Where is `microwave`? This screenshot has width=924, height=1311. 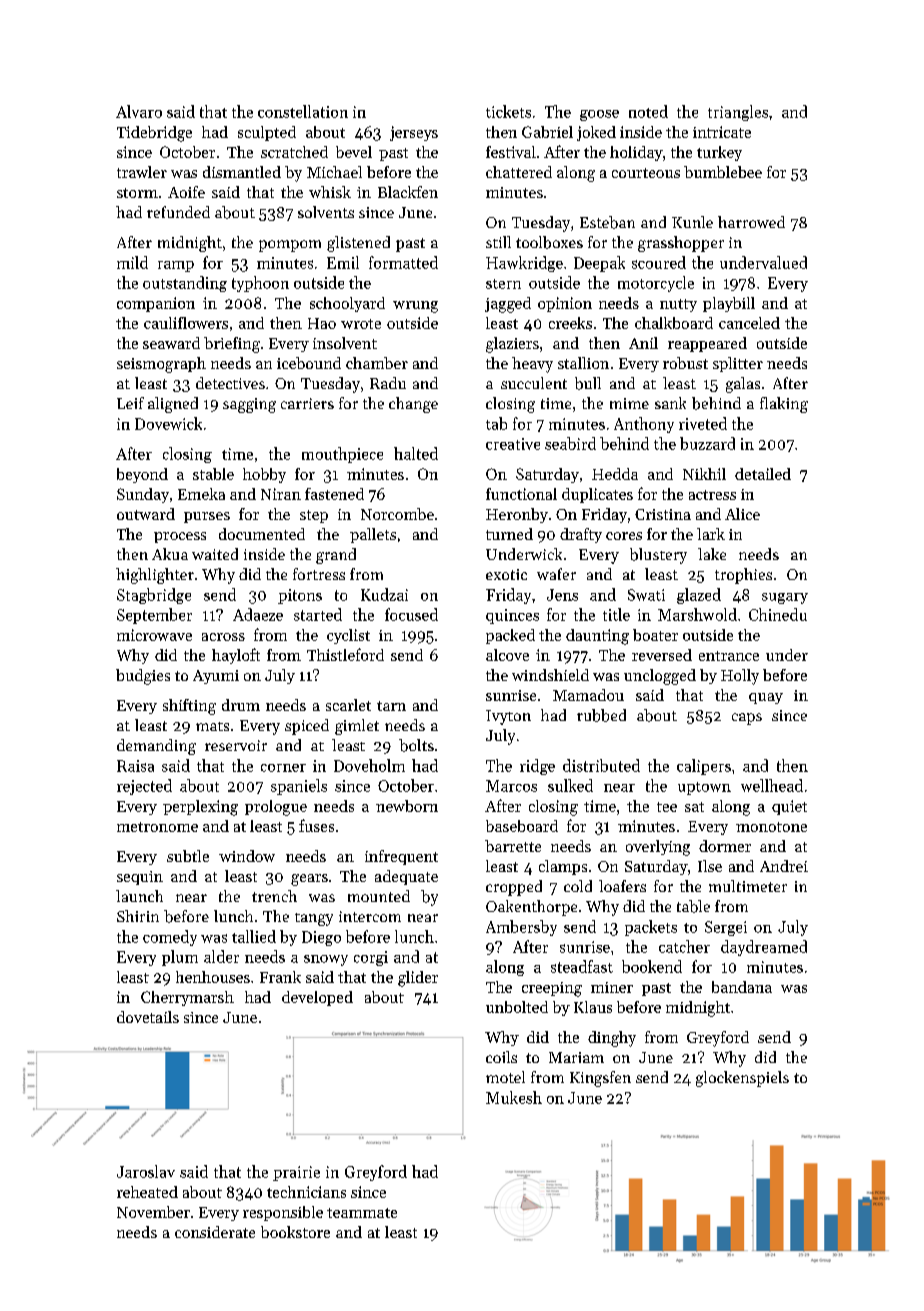 microwave is located at coordinates (154, 635).
